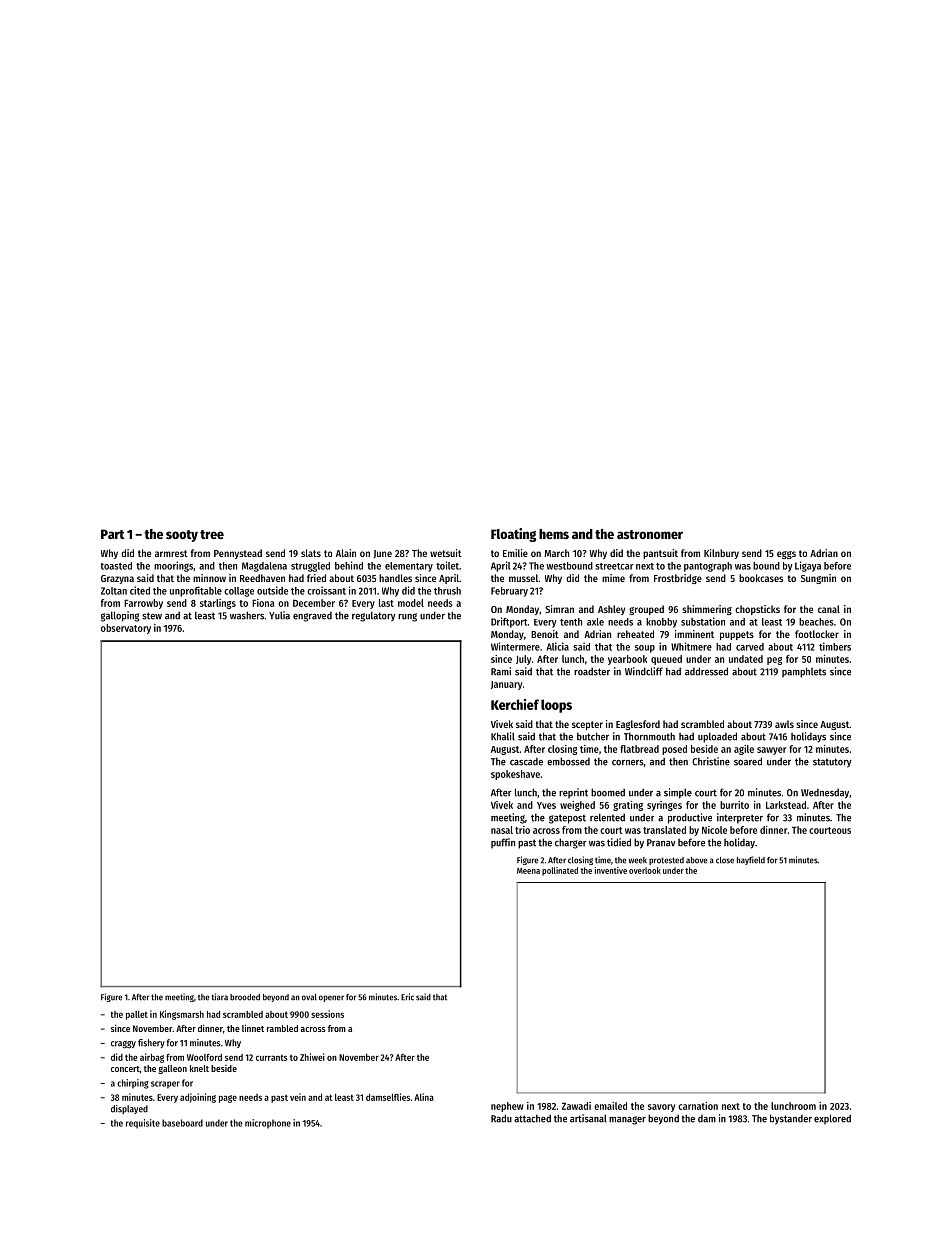  I want to click on agile, so click(744, 750).
